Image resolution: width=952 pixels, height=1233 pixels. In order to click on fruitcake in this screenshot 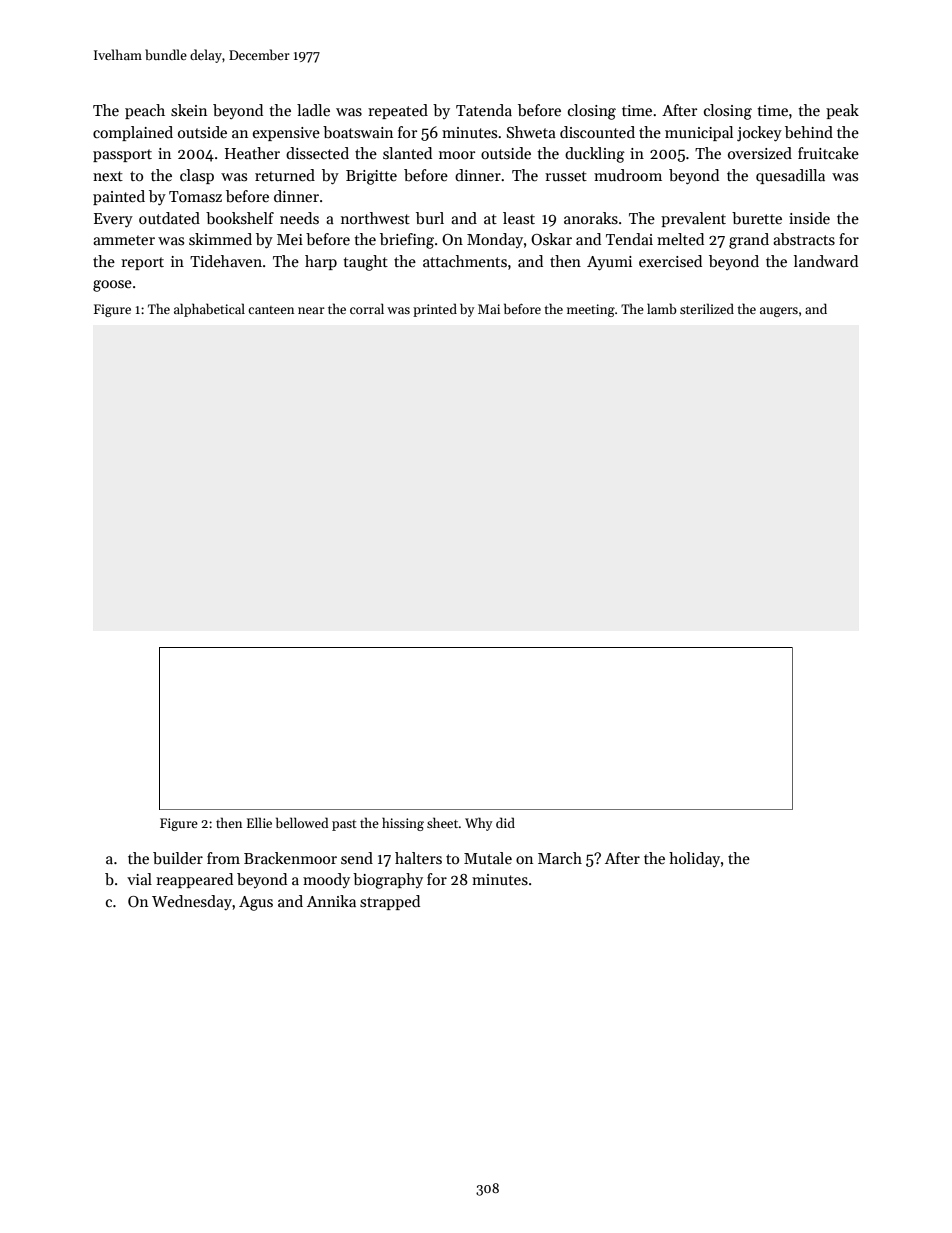, I will do `click(828, 153)`.
